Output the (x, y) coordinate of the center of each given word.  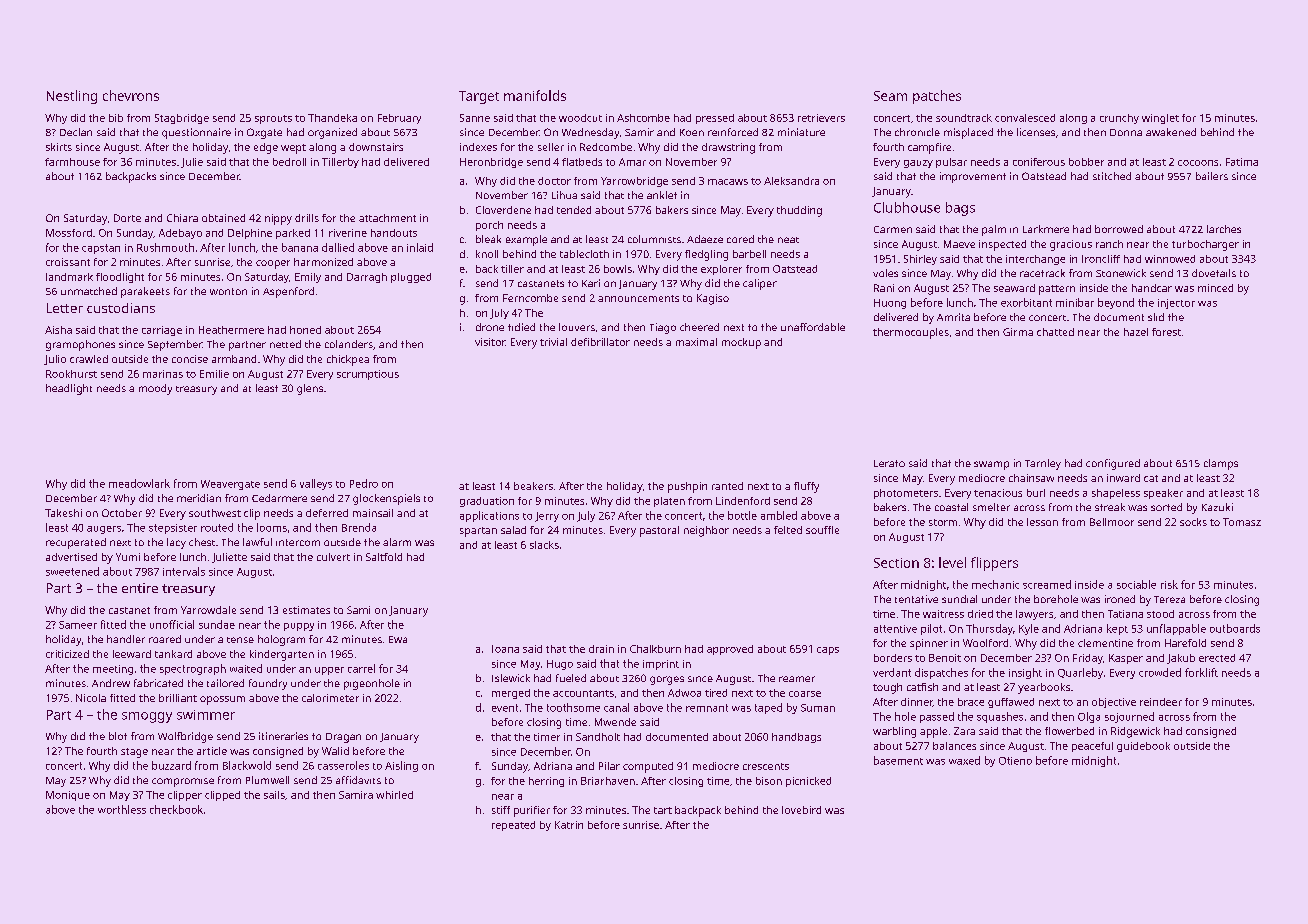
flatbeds (582, 162)
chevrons (131, 95)
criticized (67, 654)
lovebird (801, 810)
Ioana (505, 649)
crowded (1160, 672)
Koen (692, 132)
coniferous (1039, 162)
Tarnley (1043, 464)
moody (155, 389)
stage (134, 753)
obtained (223, 218)
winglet (1160, 119)
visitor (490, 342)
